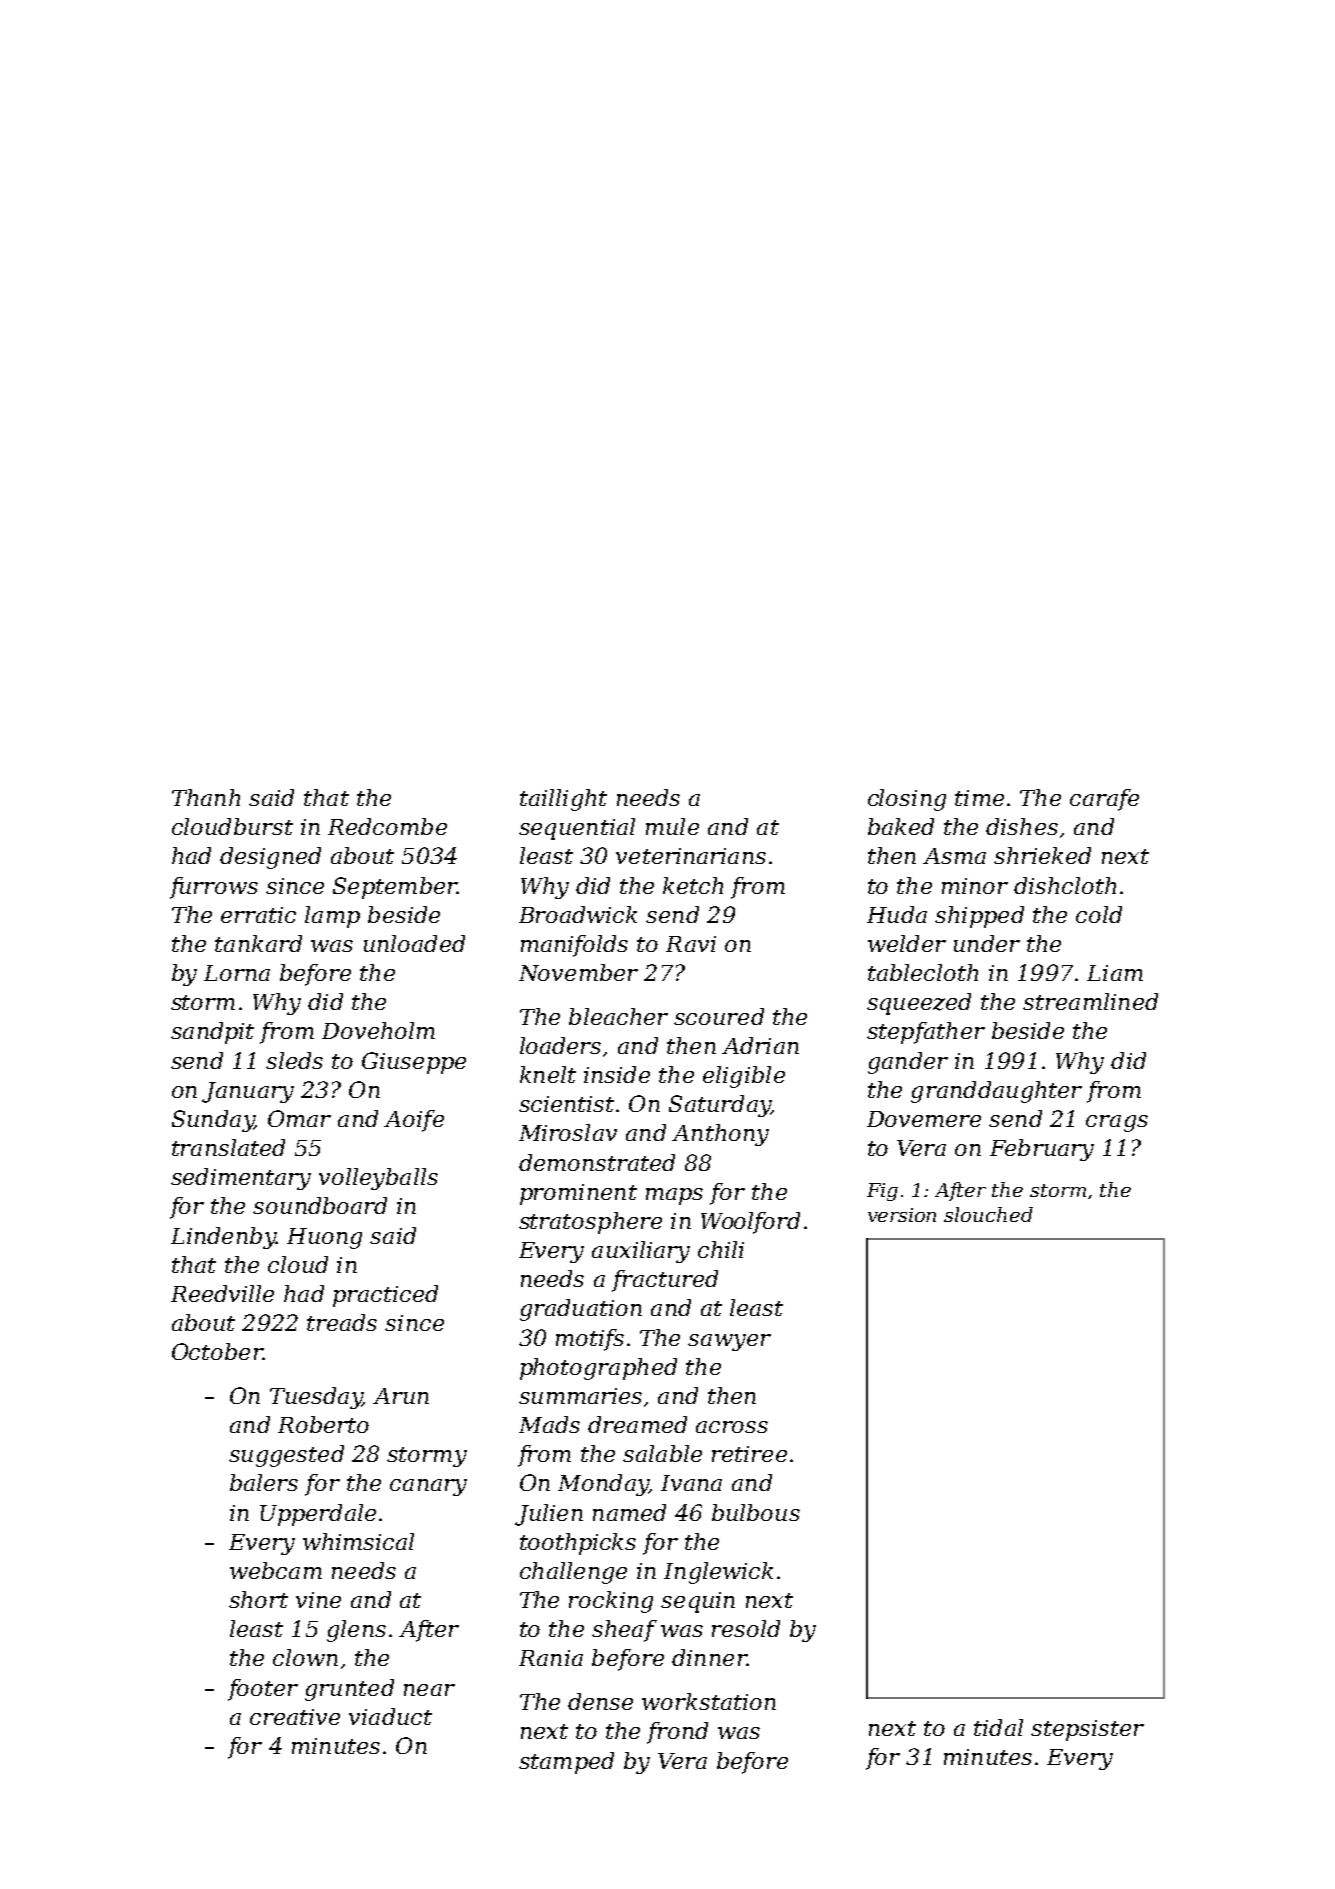 The image size is (1335, 1889). What do you see at coordinates (590, 1340) in the screenshot?
I see `motifs` at bounding box center [590, 1340].
